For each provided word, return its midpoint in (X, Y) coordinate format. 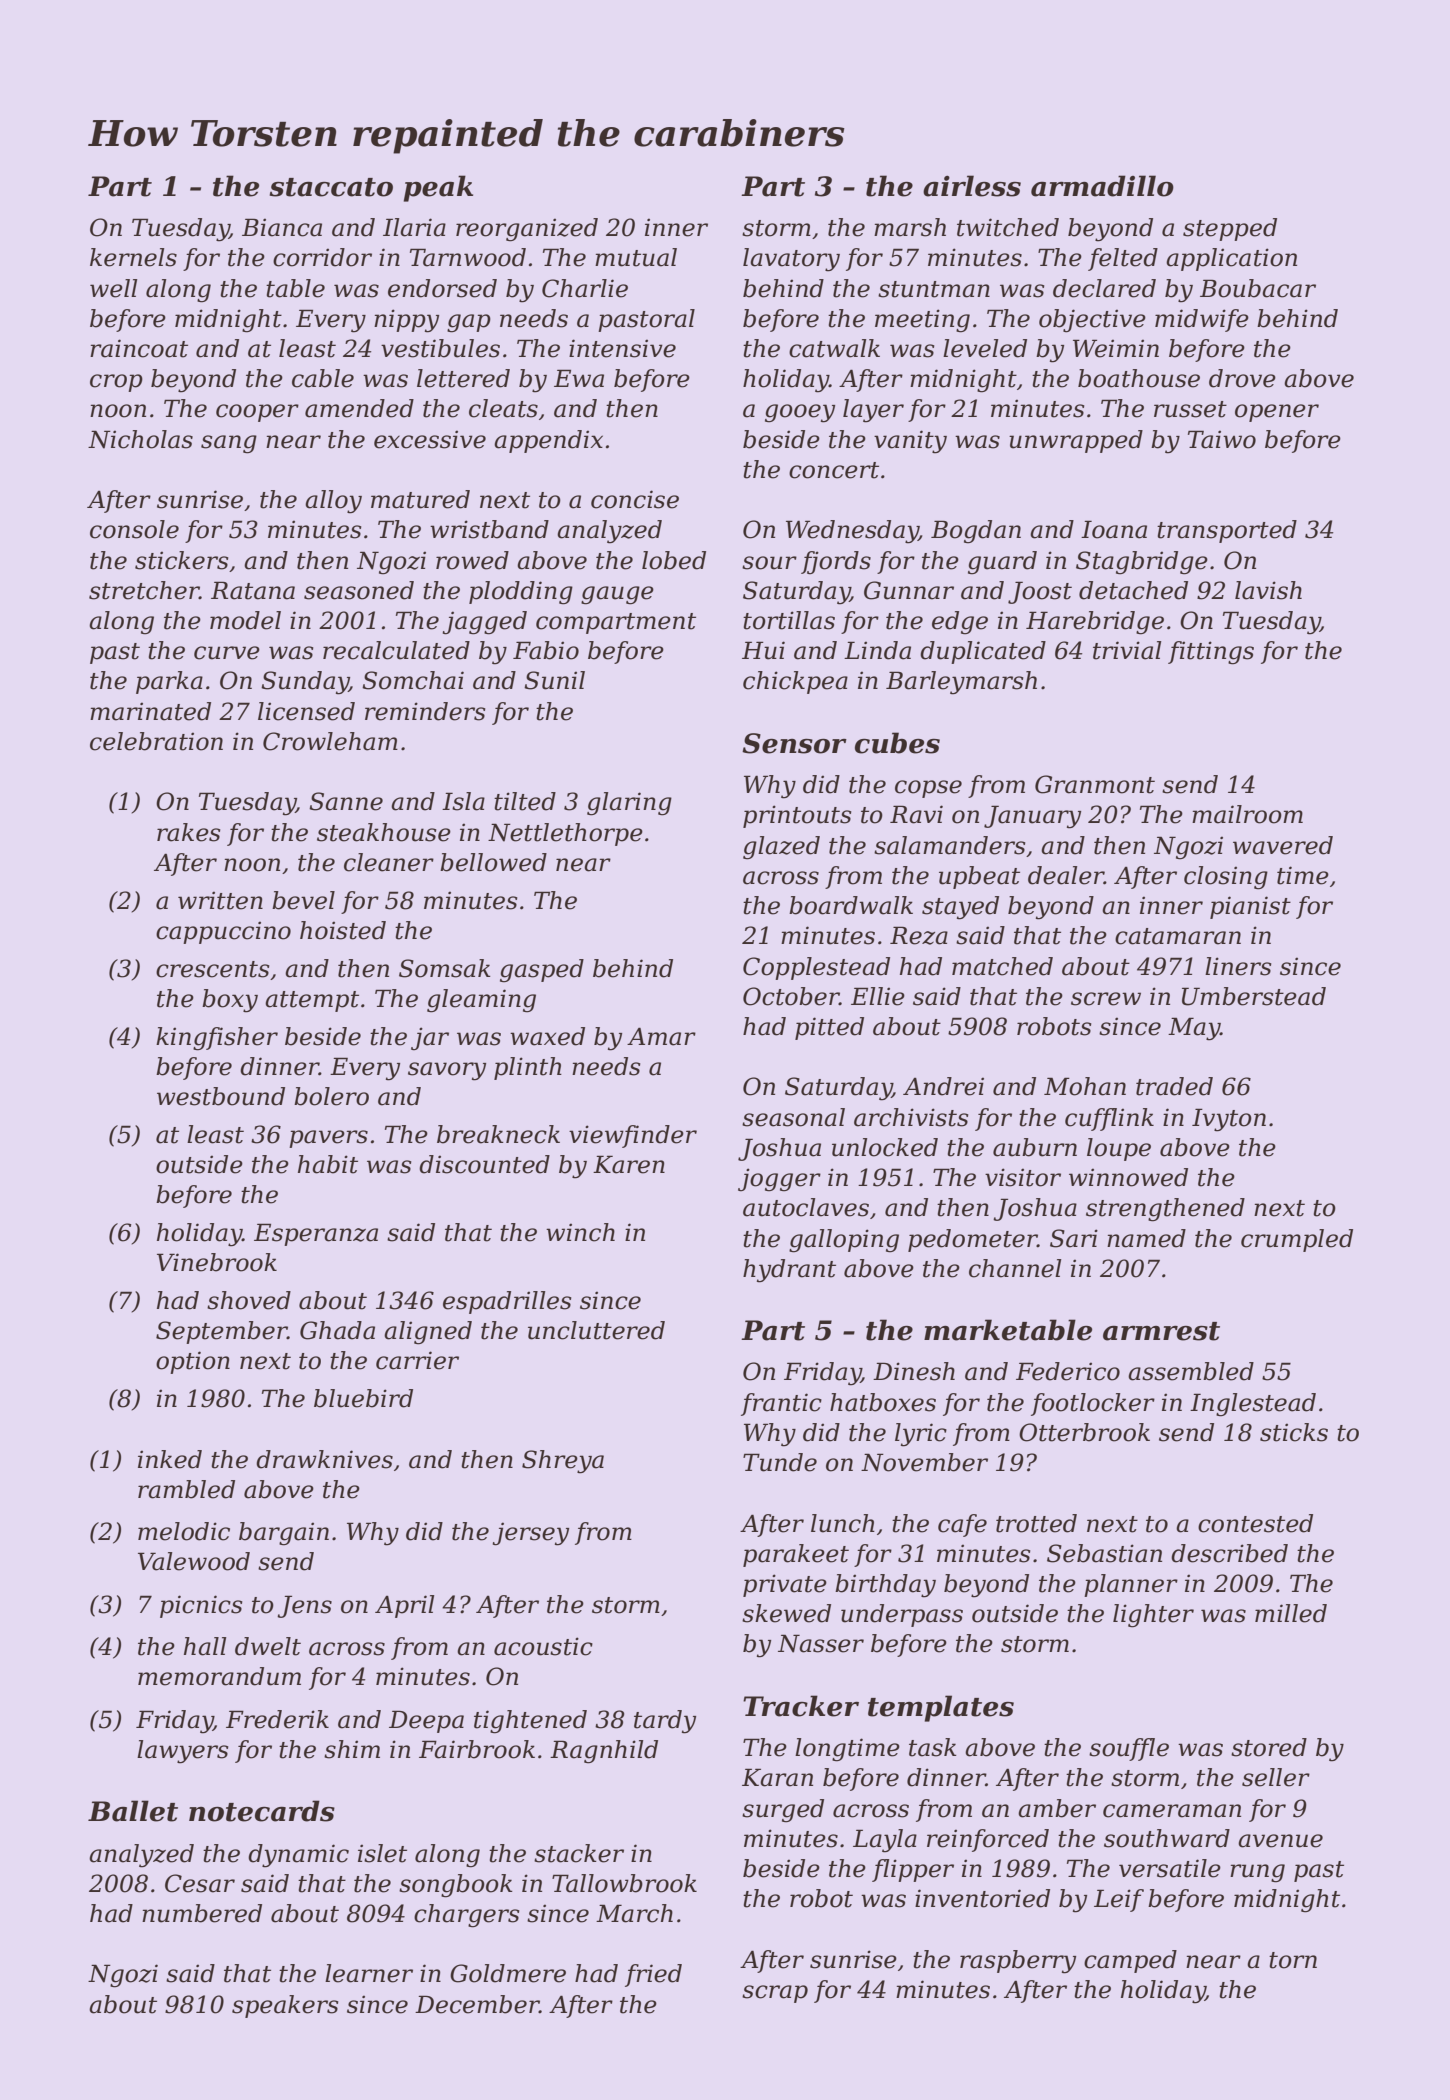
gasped (542, 970)
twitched (1008, 227)
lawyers (182, 1752)
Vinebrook (217, 1262)
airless (972, 186)
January (1032, 817)
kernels (133, 257)
